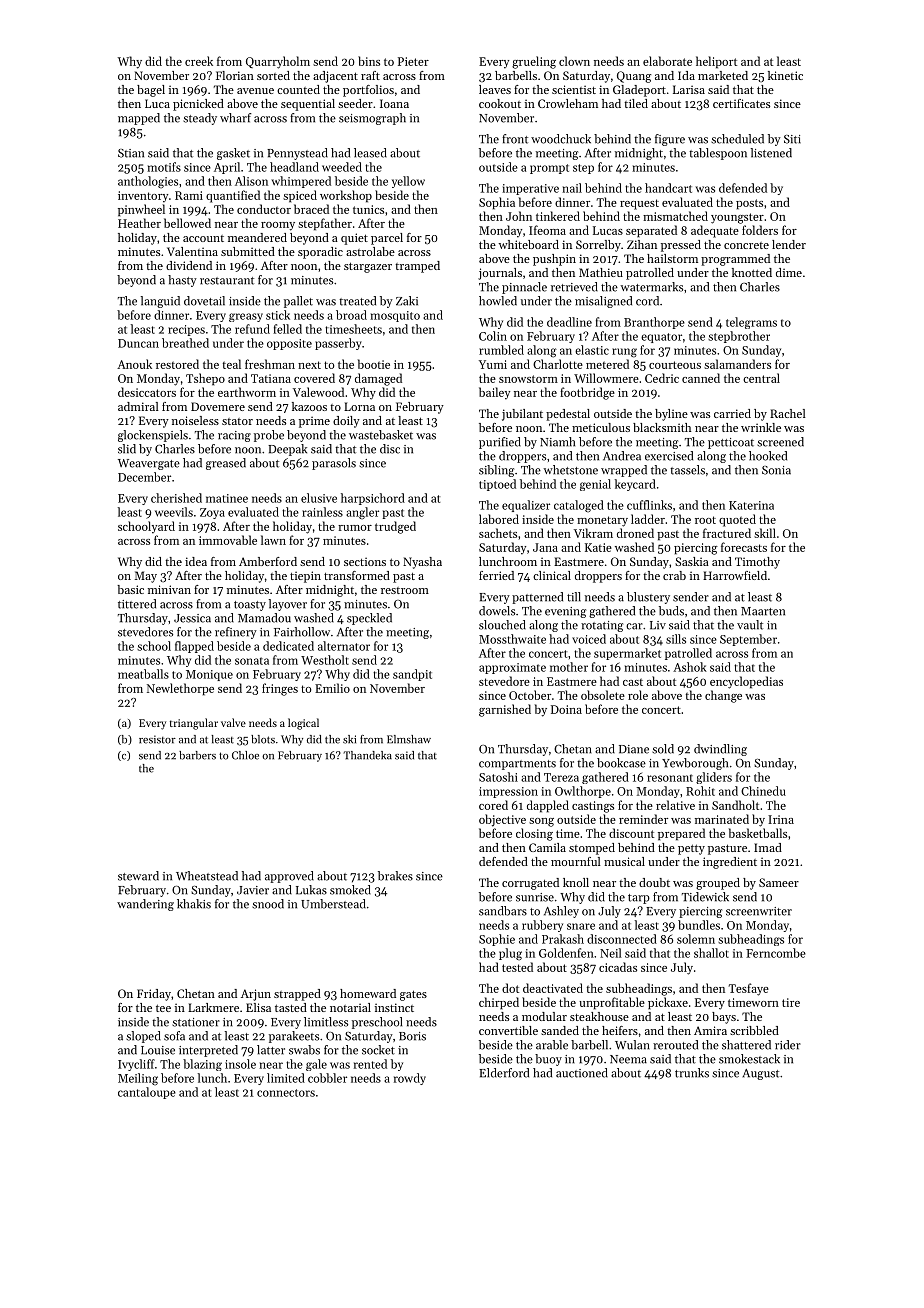  What do you see at coordinates (157, 739) in the screenshot?
I see `resistor` at bounding box center [157, 739].
